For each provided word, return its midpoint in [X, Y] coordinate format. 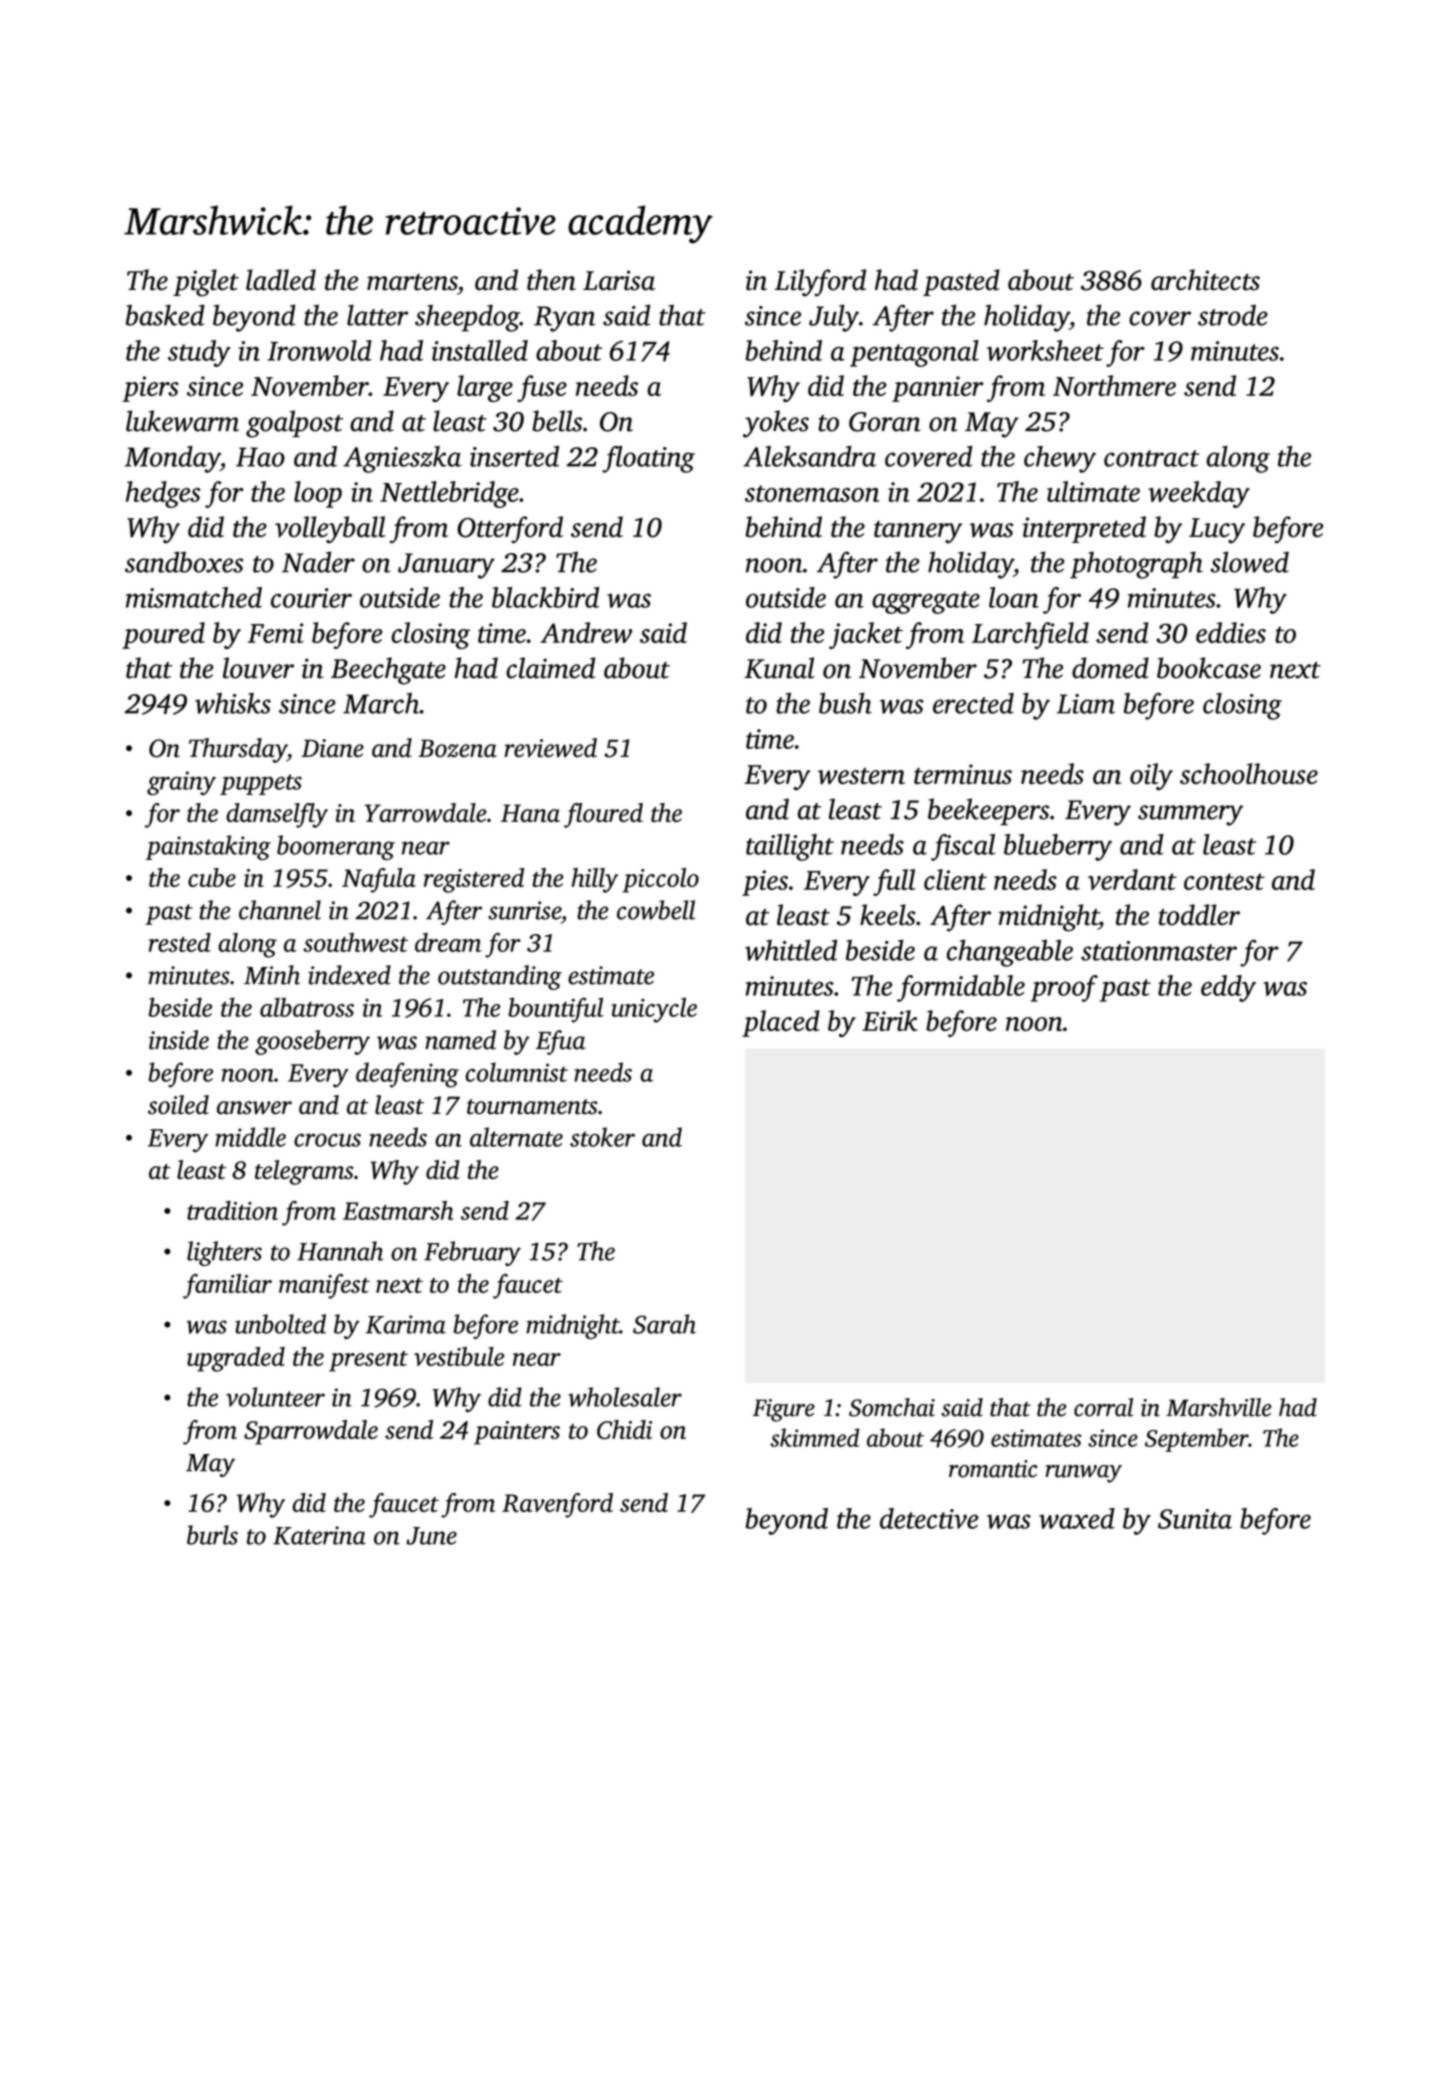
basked [165, 315]
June [431, 1536]
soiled [178, 1105]
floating [648, 459]
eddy [1228, 988]
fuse [542, 388]
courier [311, 598]
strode [1233, 315]
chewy [1060, 459]
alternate [516, 1137]
